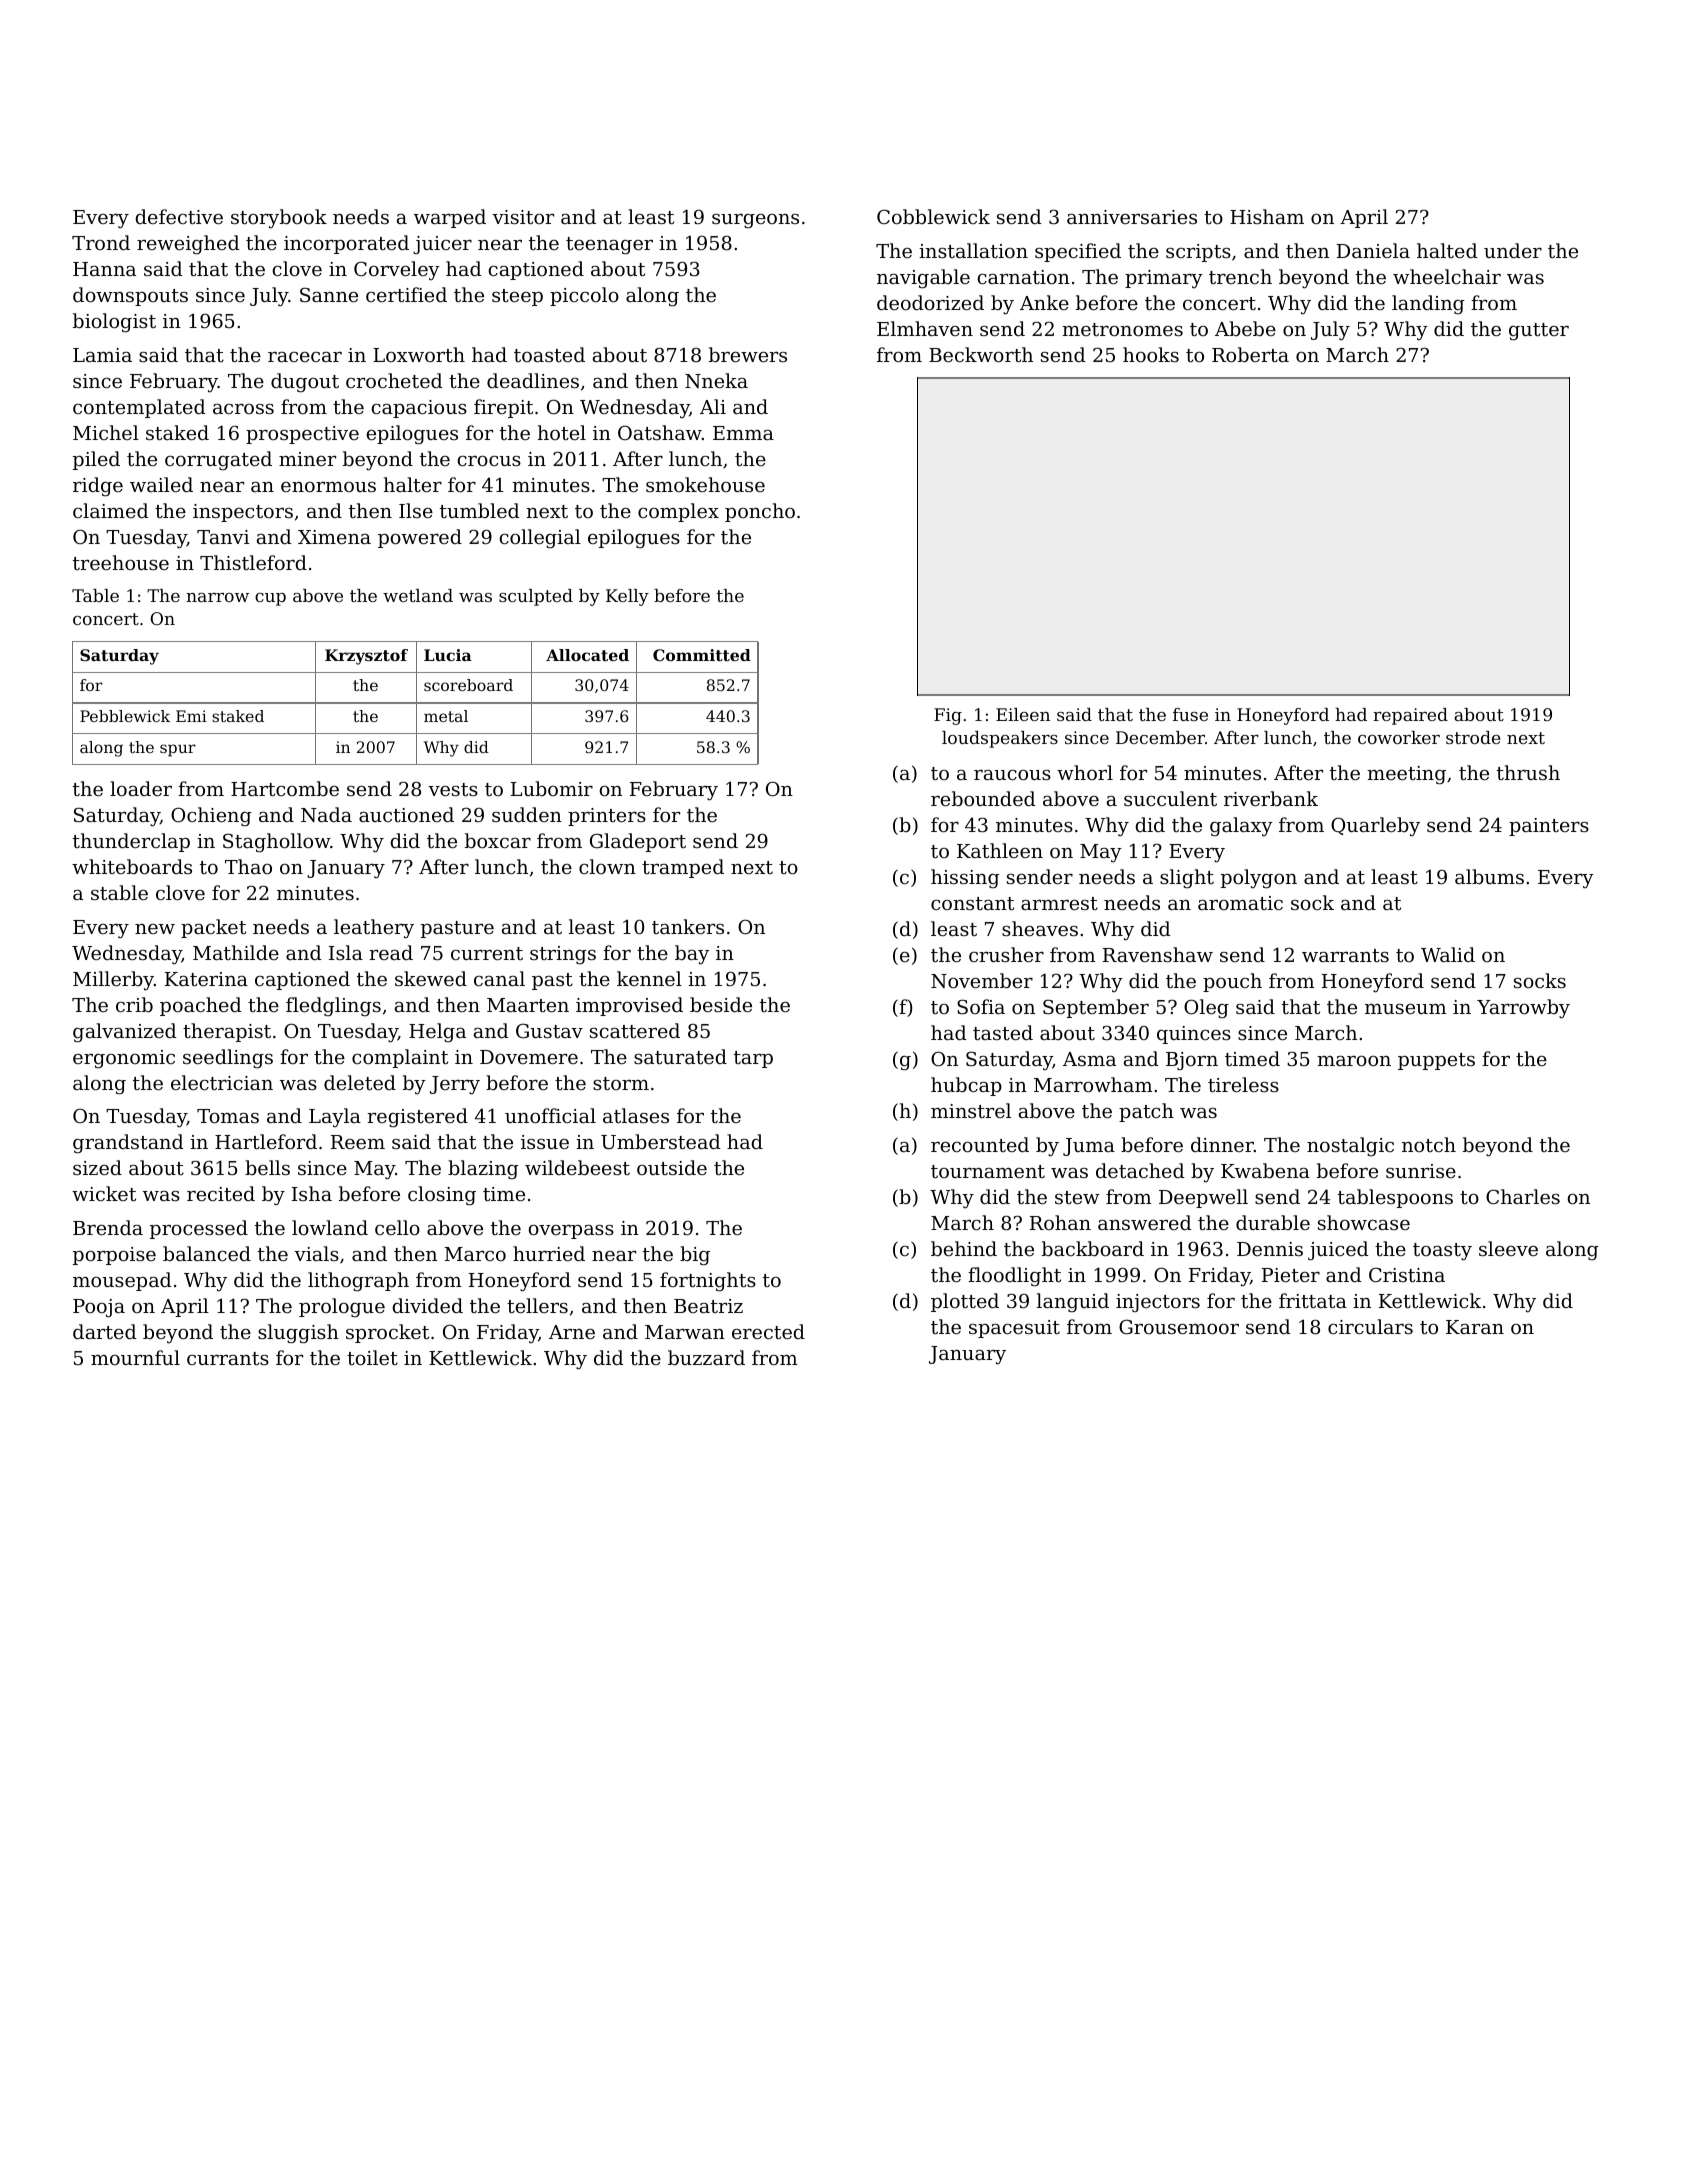  I want to click on boxcar, so click(498, 840).
